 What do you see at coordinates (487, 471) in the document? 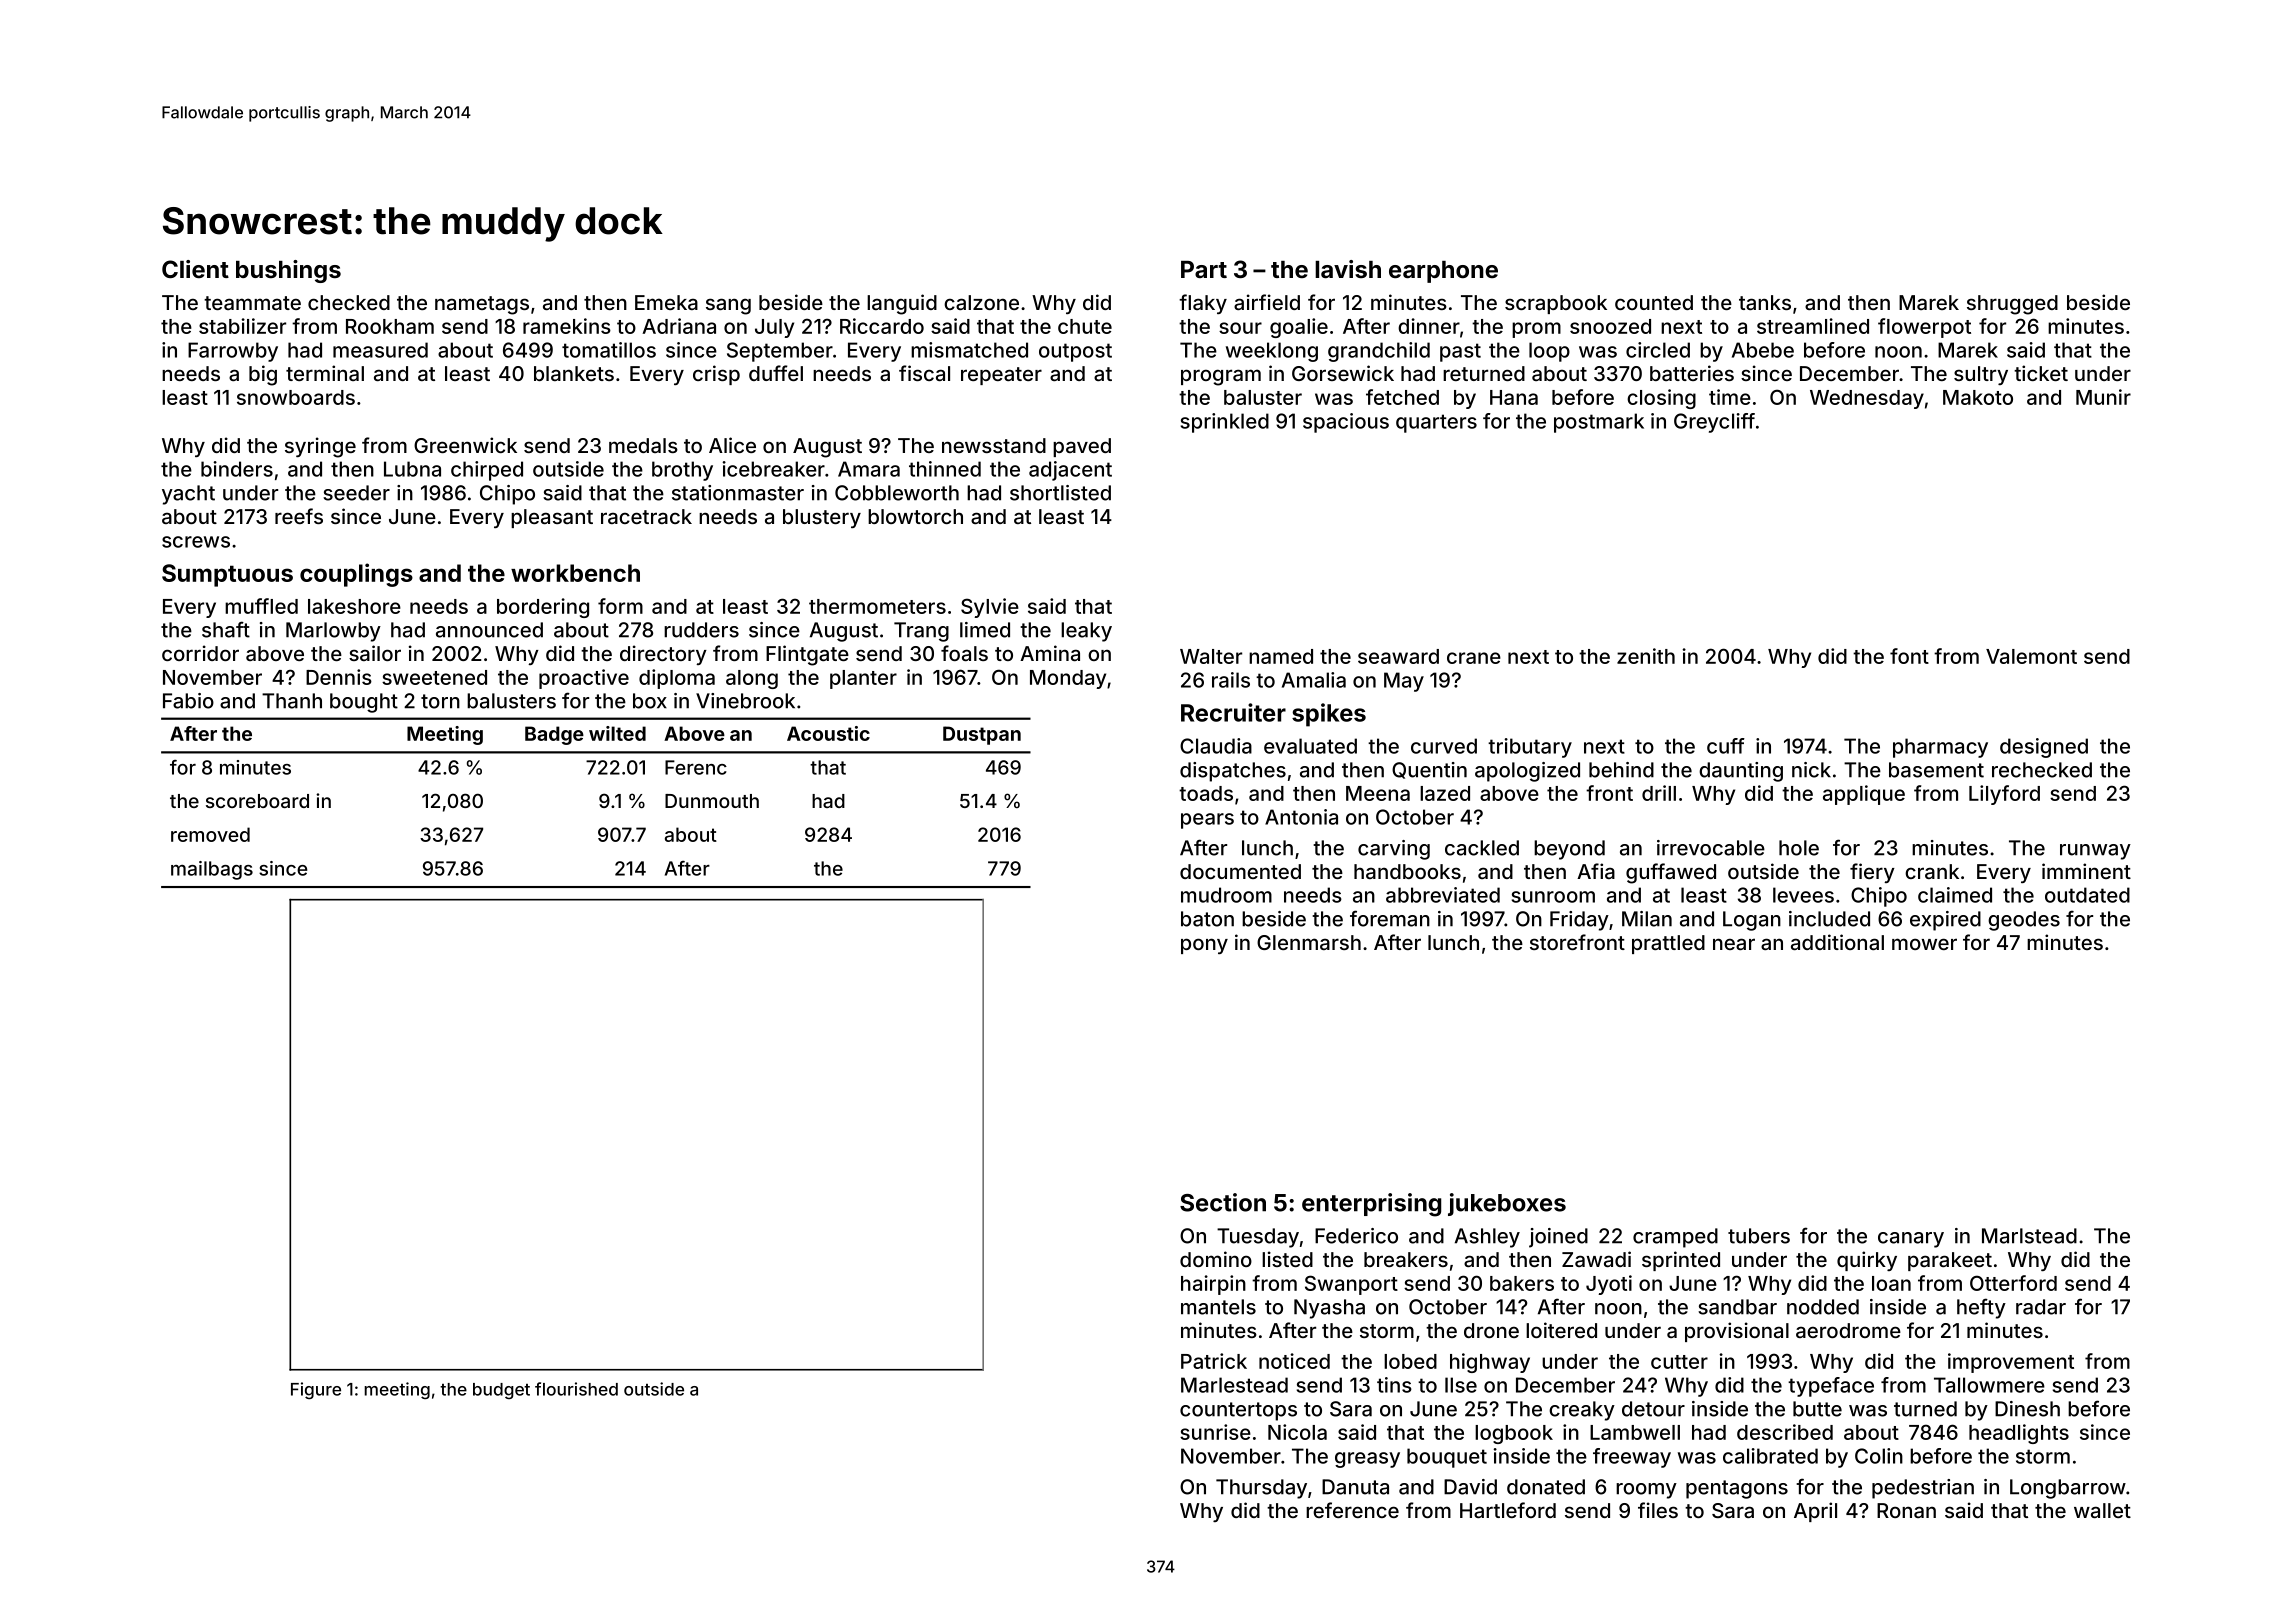
I see `chirped` at bounding box center [487, 471].
